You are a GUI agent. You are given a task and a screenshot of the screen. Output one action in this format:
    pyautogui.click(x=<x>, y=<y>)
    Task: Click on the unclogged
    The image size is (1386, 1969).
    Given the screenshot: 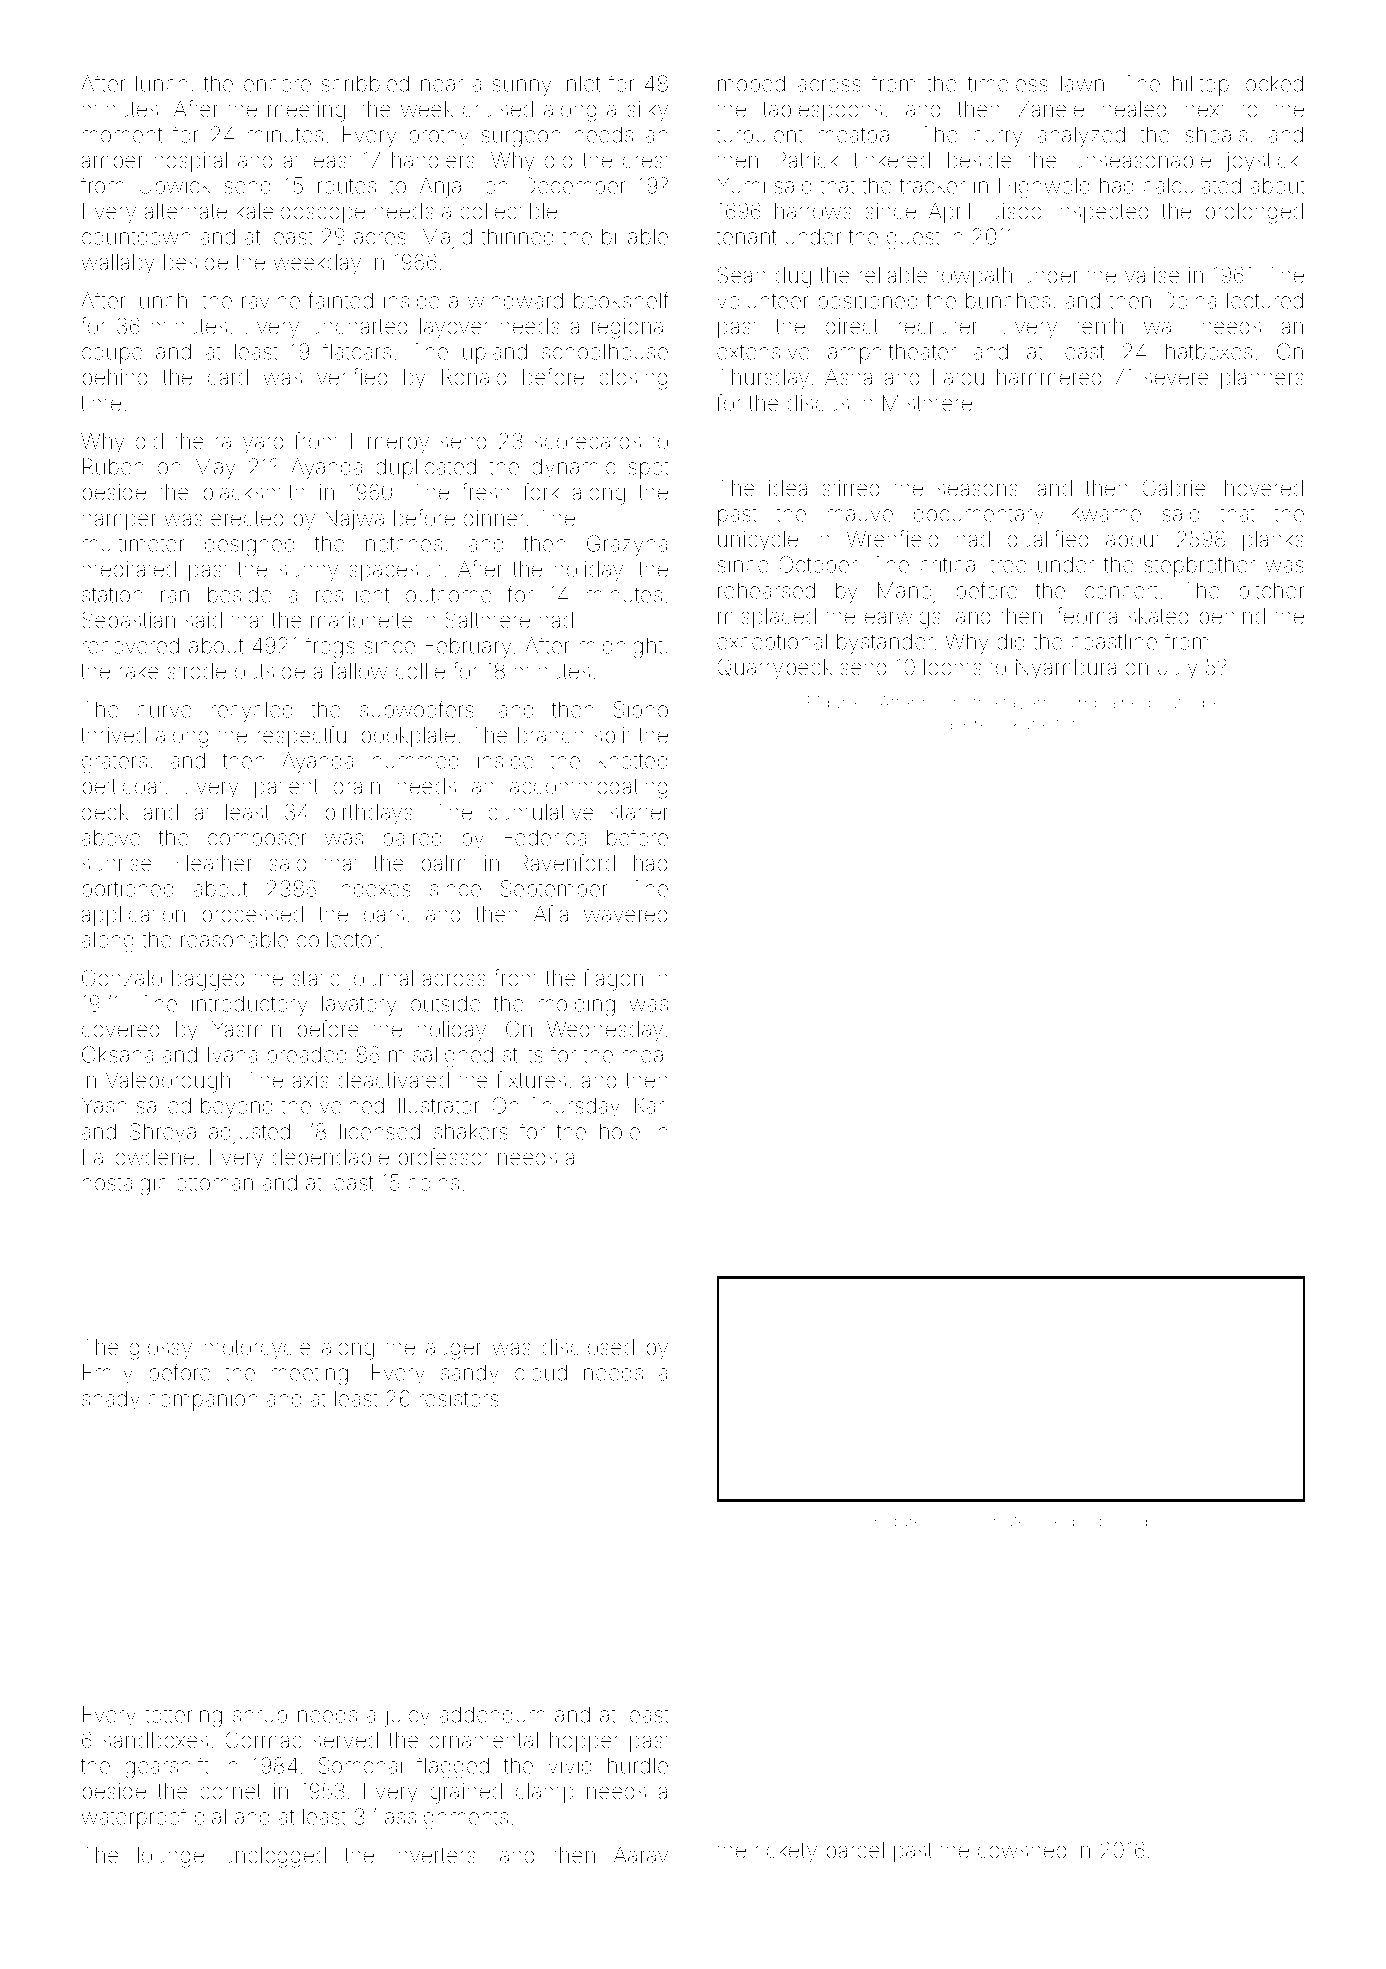 What is the action you would take?
    pyautogui.click(x=274, y=1857)
